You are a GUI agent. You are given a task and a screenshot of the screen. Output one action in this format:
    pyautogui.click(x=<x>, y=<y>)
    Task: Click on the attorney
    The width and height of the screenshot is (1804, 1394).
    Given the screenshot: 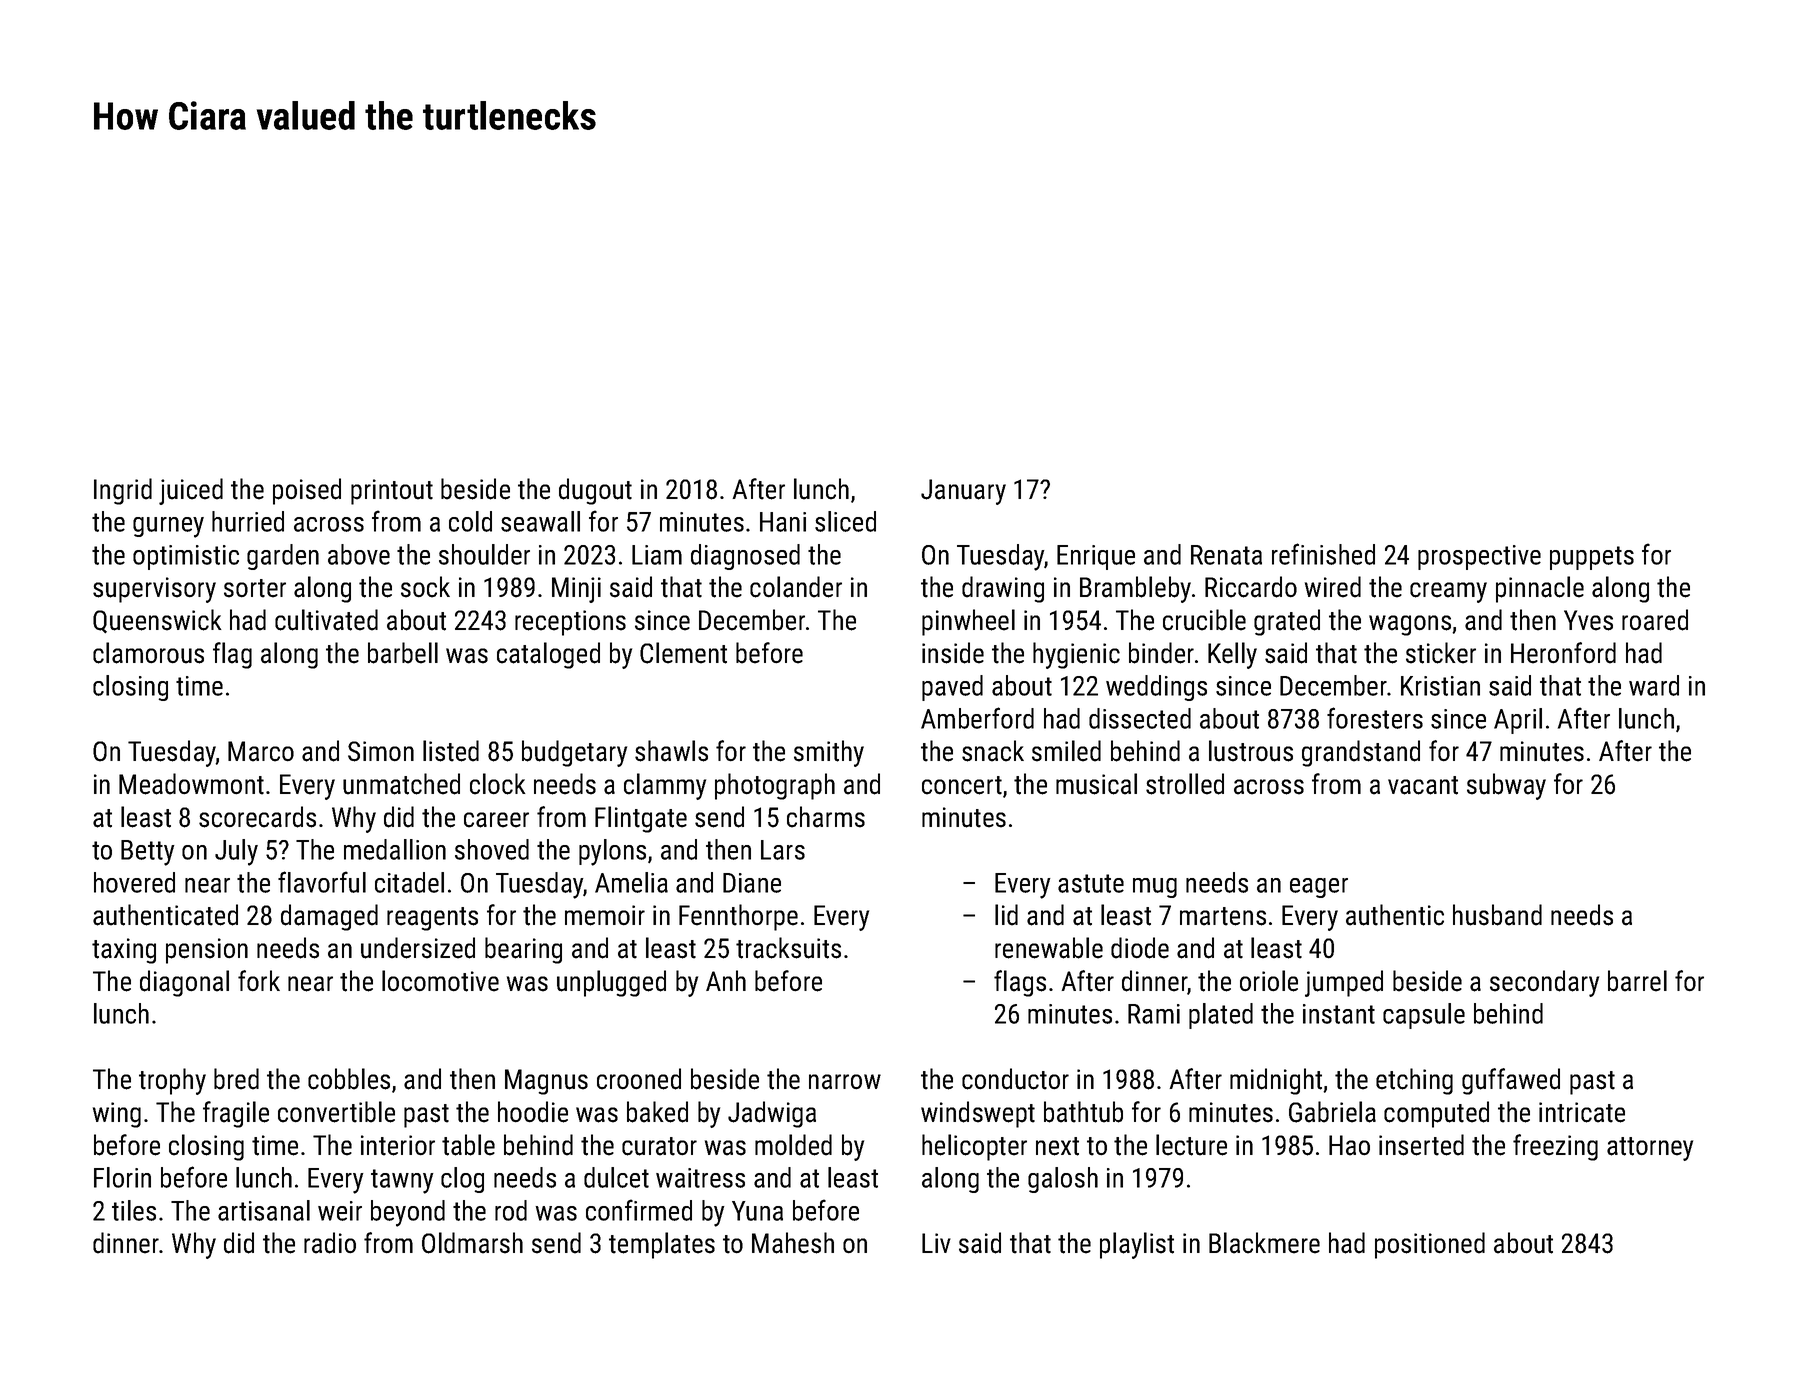 What is the action you would take?
    pyautogui.click(x=1650, y=1149)
